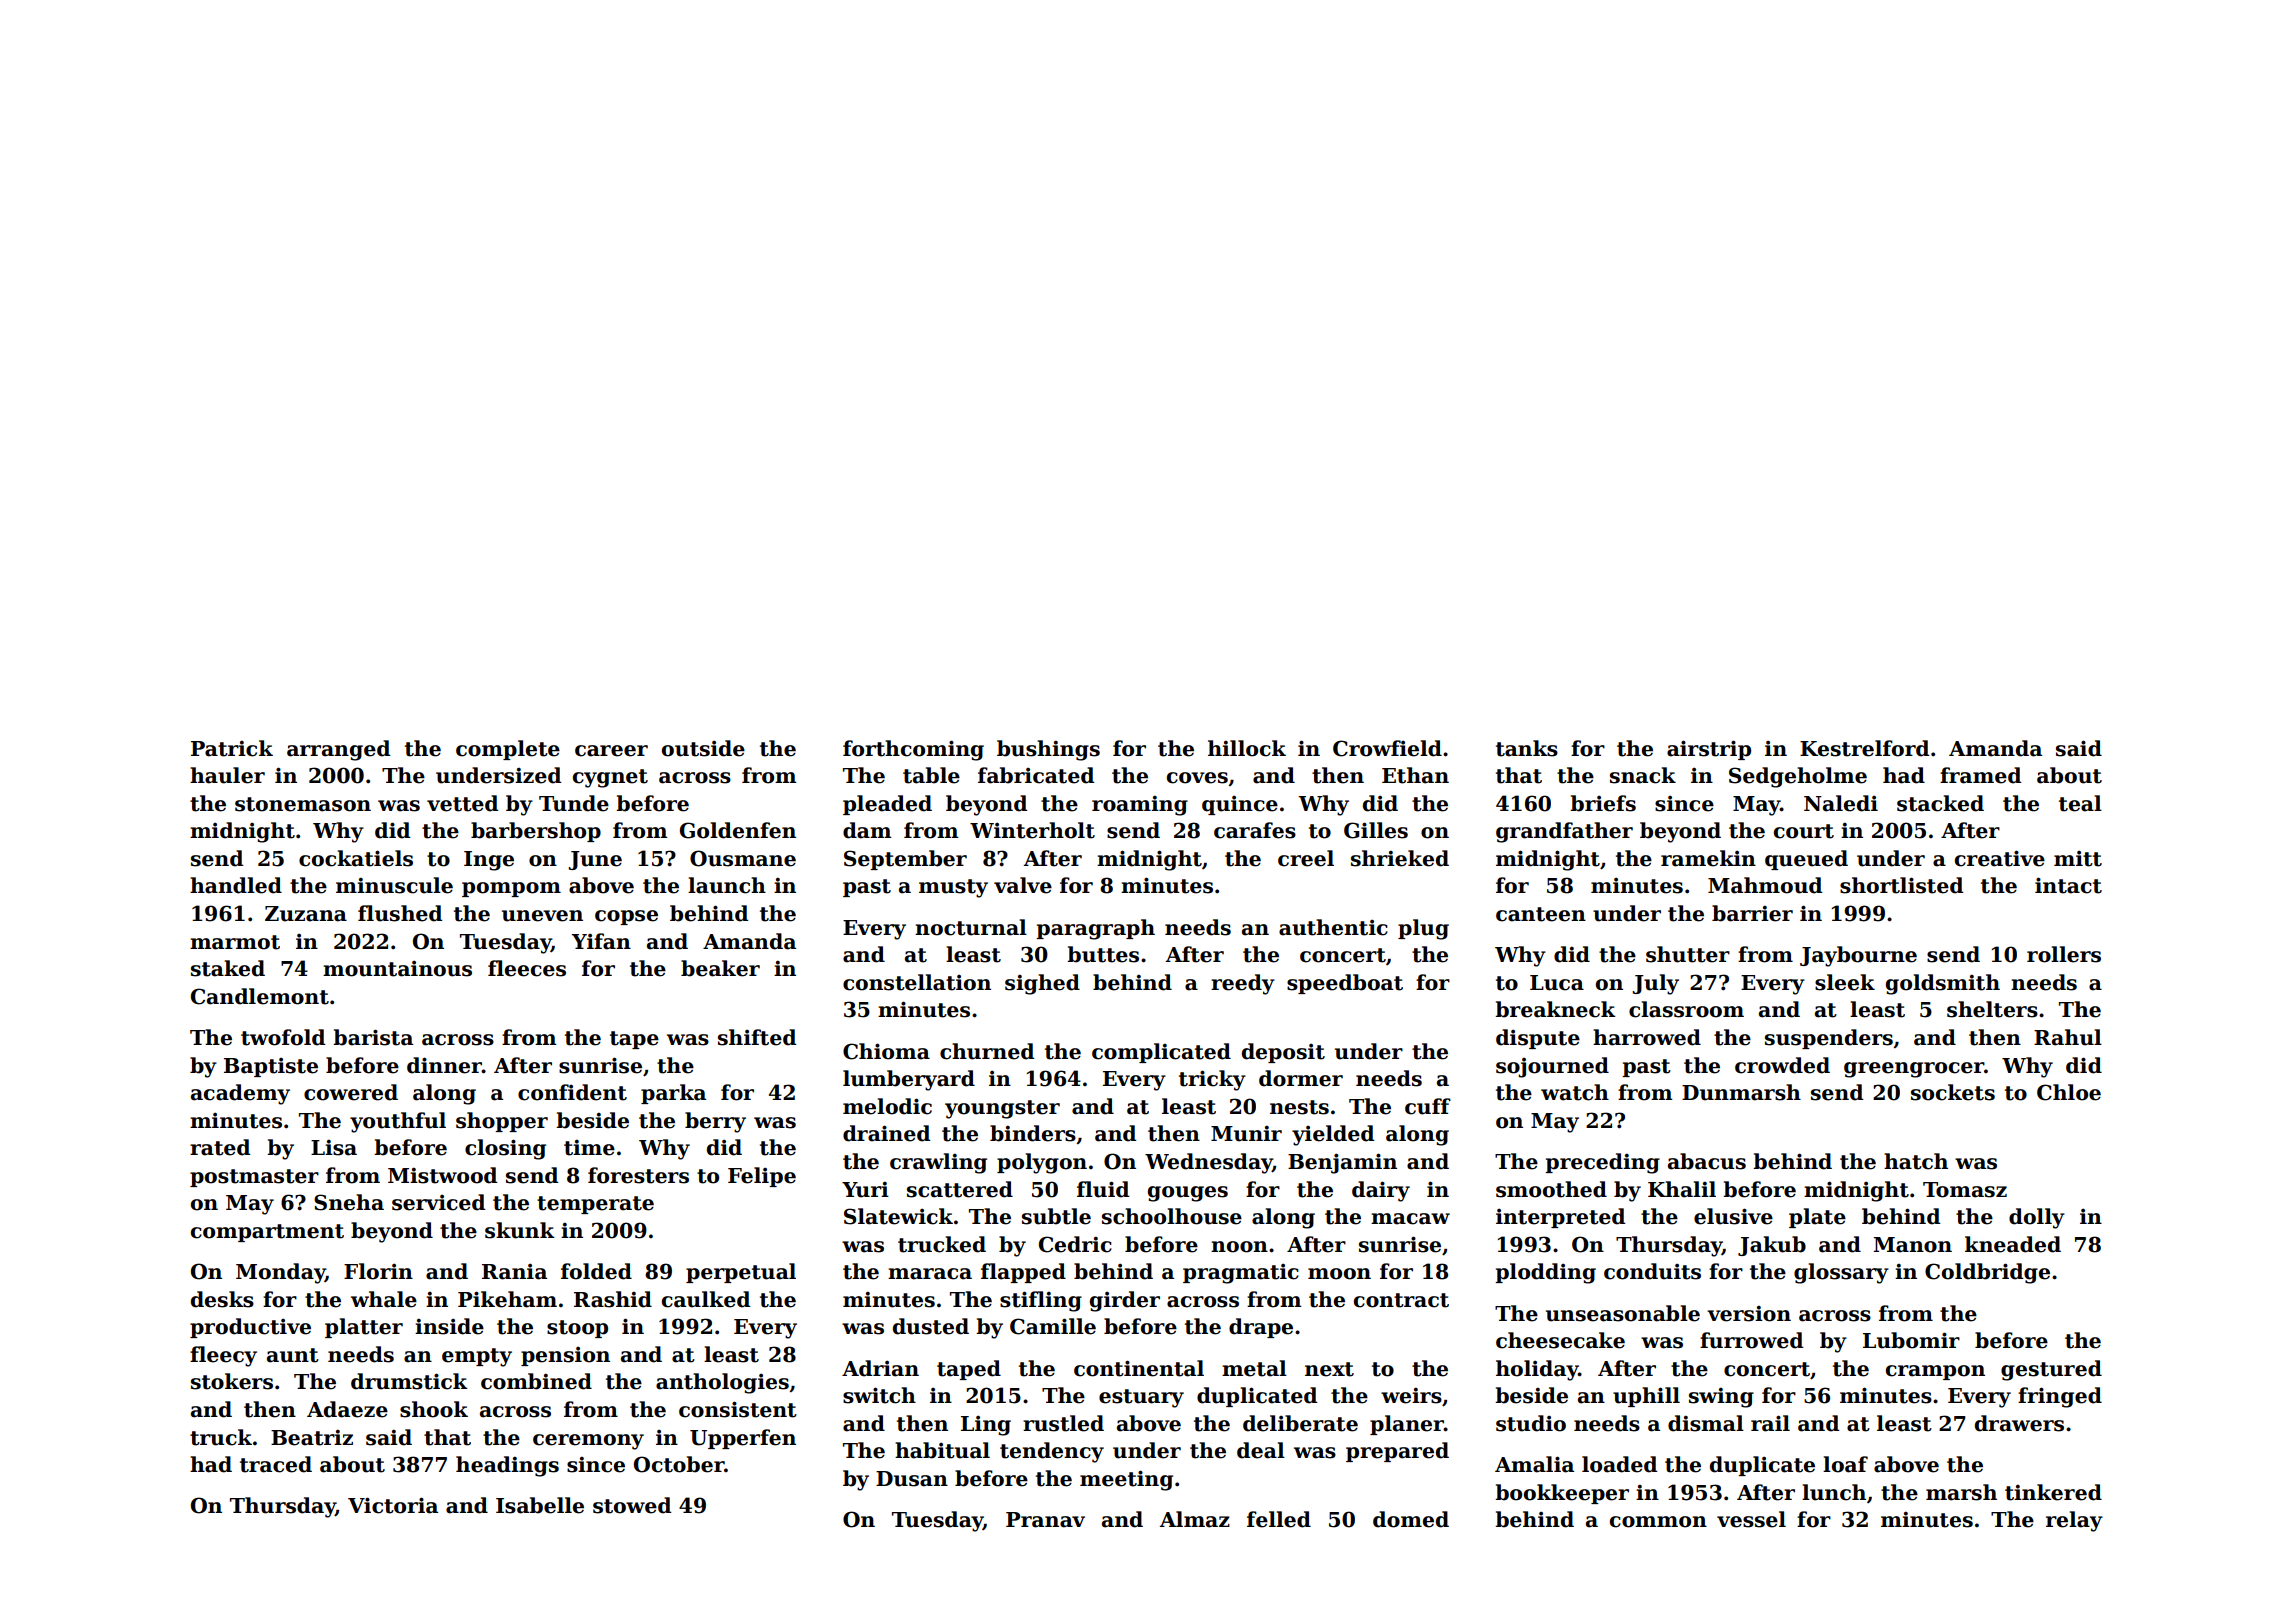 The width and height of the screenshot is (2292, 1620). I want to click on teal, so click(2080, 803).
